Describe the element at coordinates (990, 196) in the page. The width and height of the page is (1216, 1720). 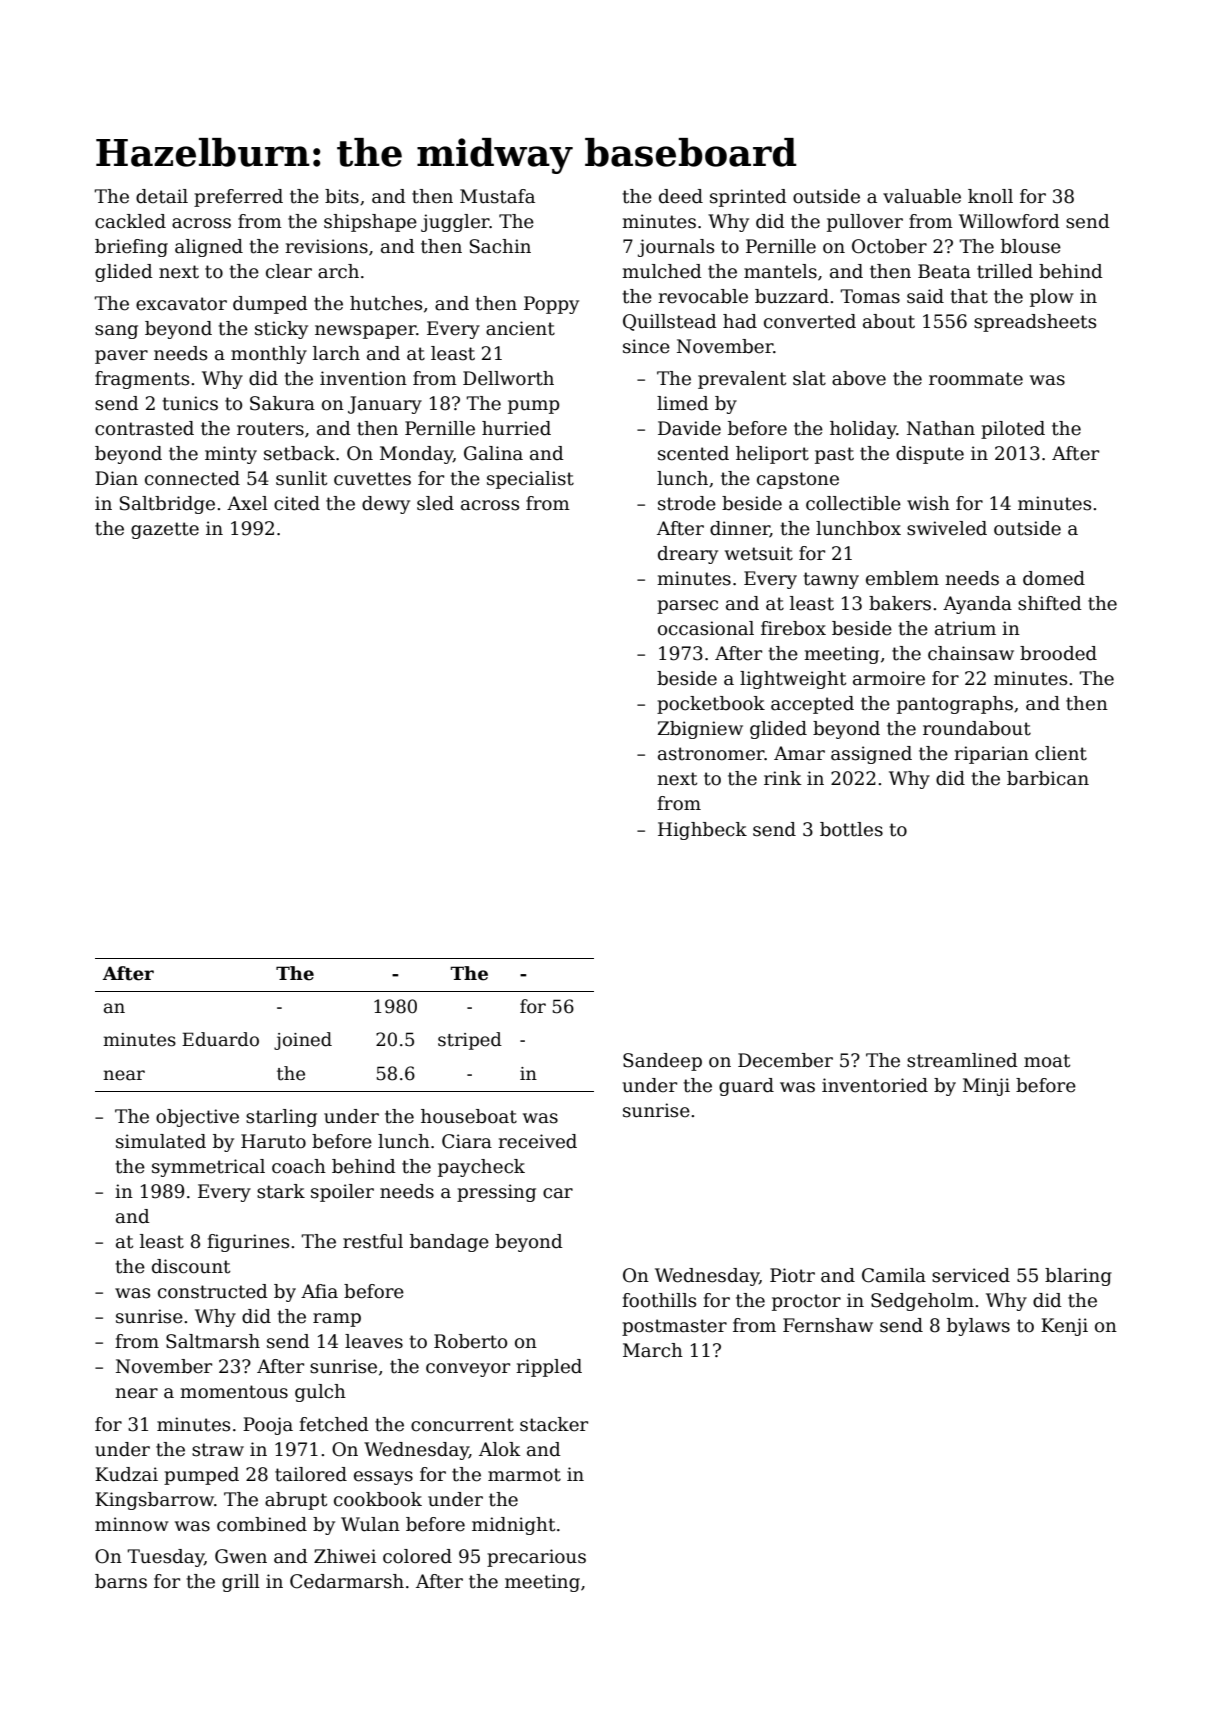
I see `knoll` at that location.
